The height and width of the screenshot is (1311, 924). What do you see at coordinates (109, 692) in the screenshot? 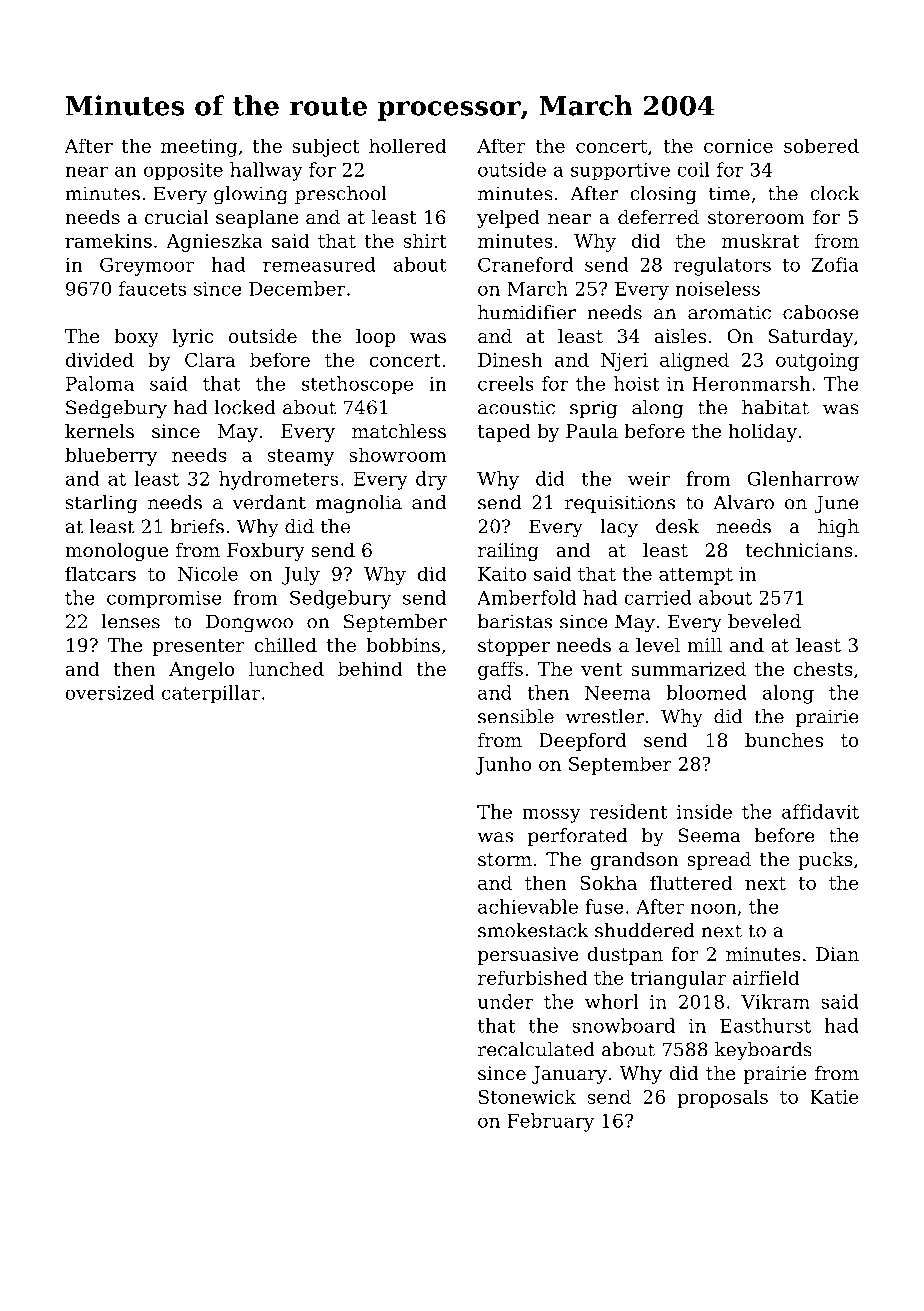
I see `oversized` at bounding box center [109, 692].
